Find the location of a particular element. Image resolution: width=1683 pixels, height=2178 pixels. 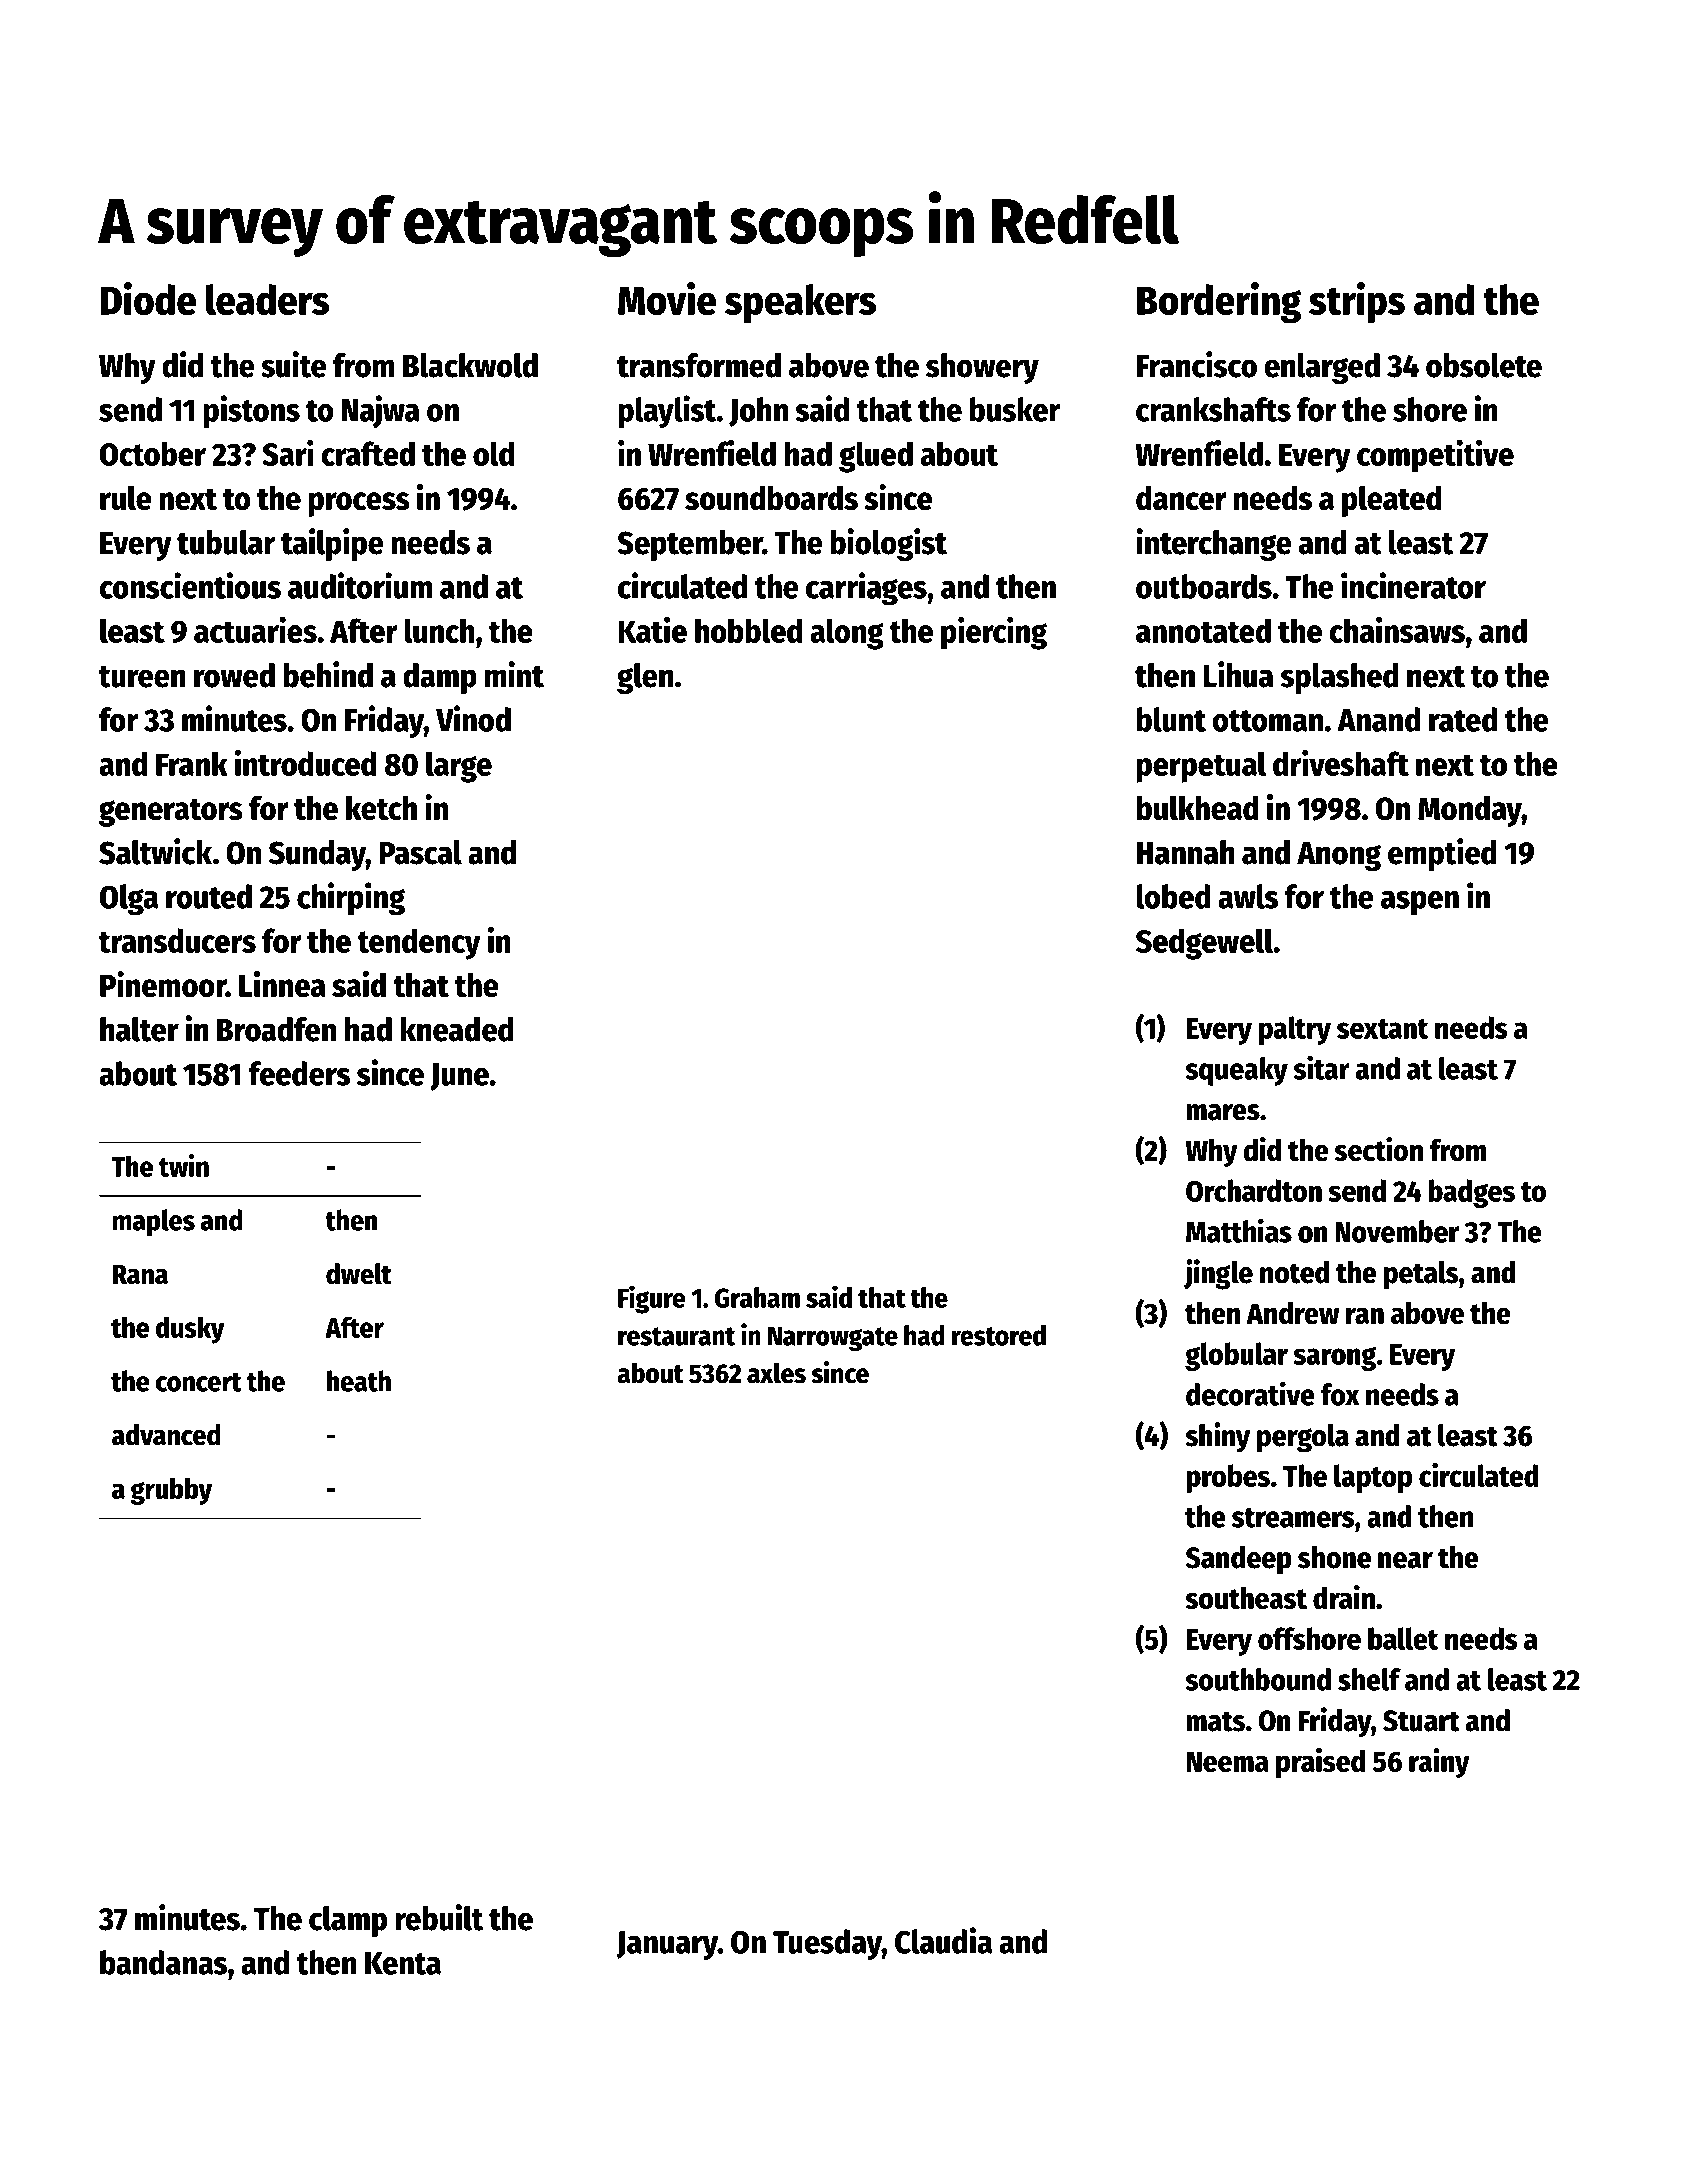

grubby is located at coordinates (171, 1491).
